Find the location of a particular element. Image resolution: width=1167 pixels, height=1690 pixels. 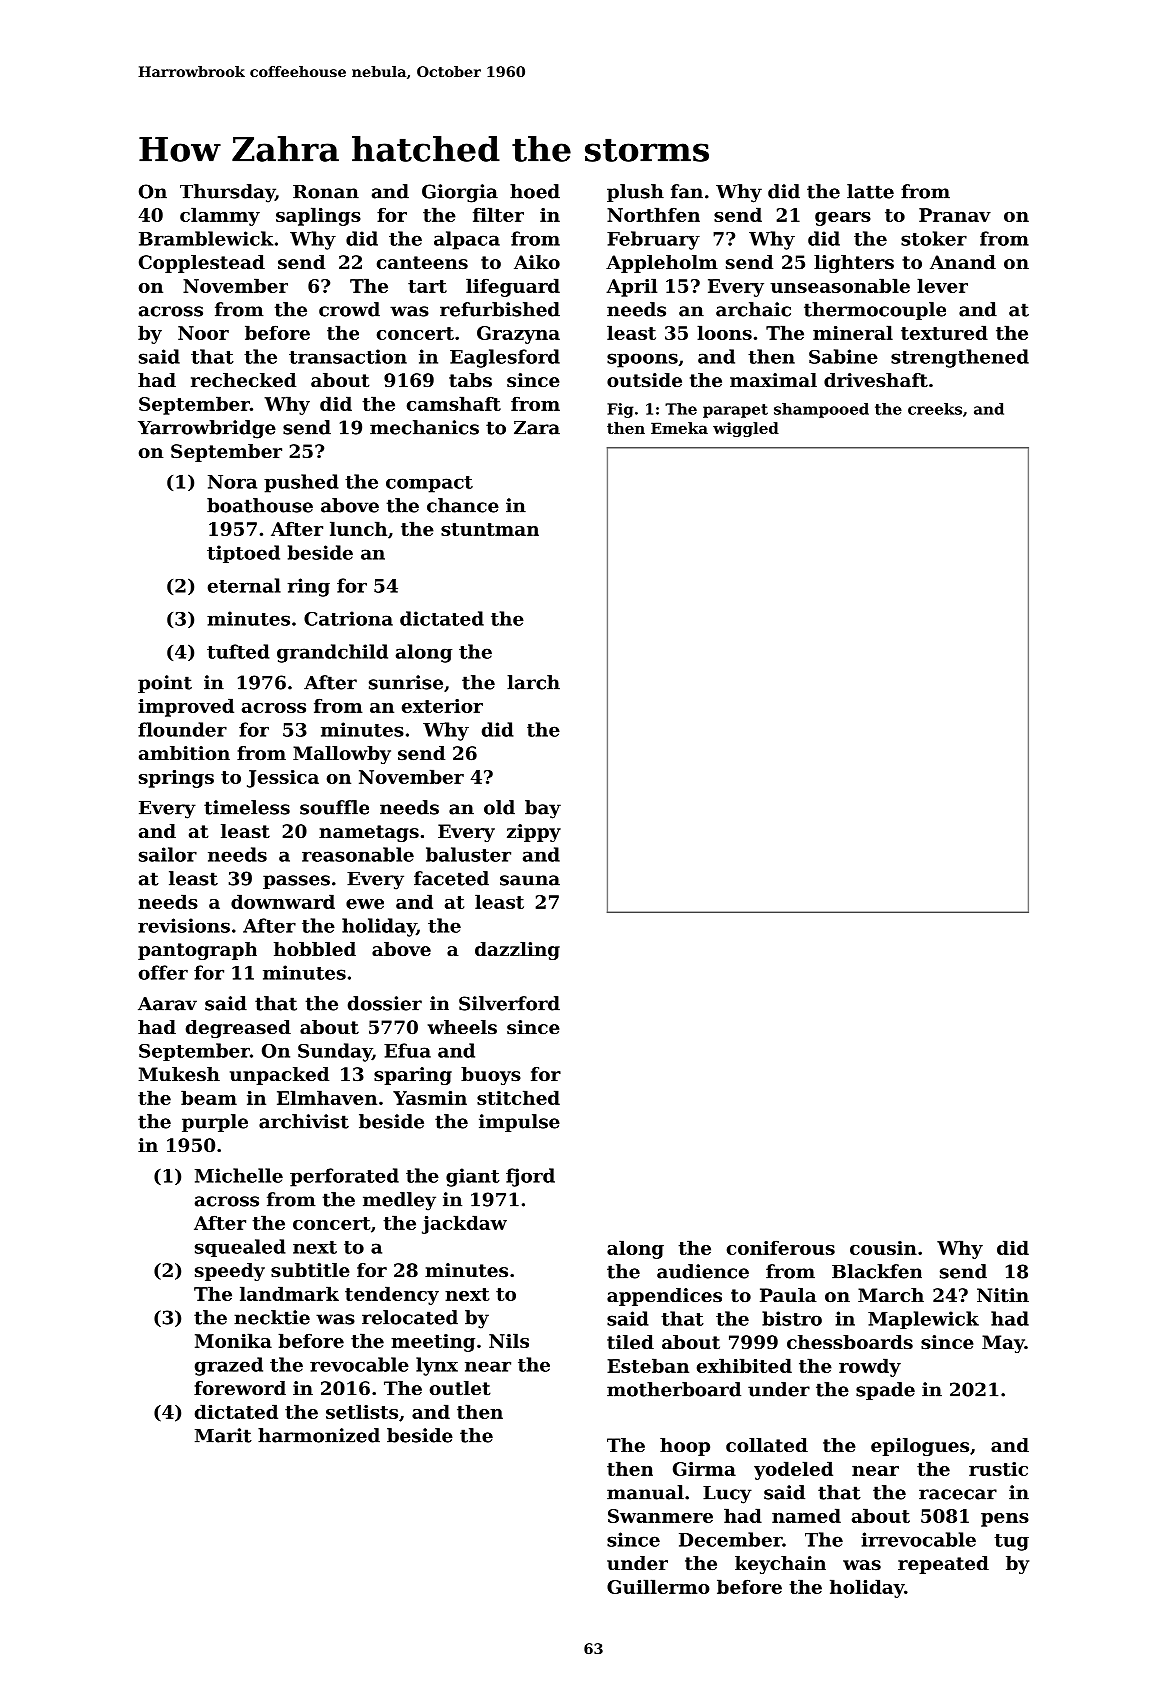

Bramblewick is located at coordinates (206, 238).
